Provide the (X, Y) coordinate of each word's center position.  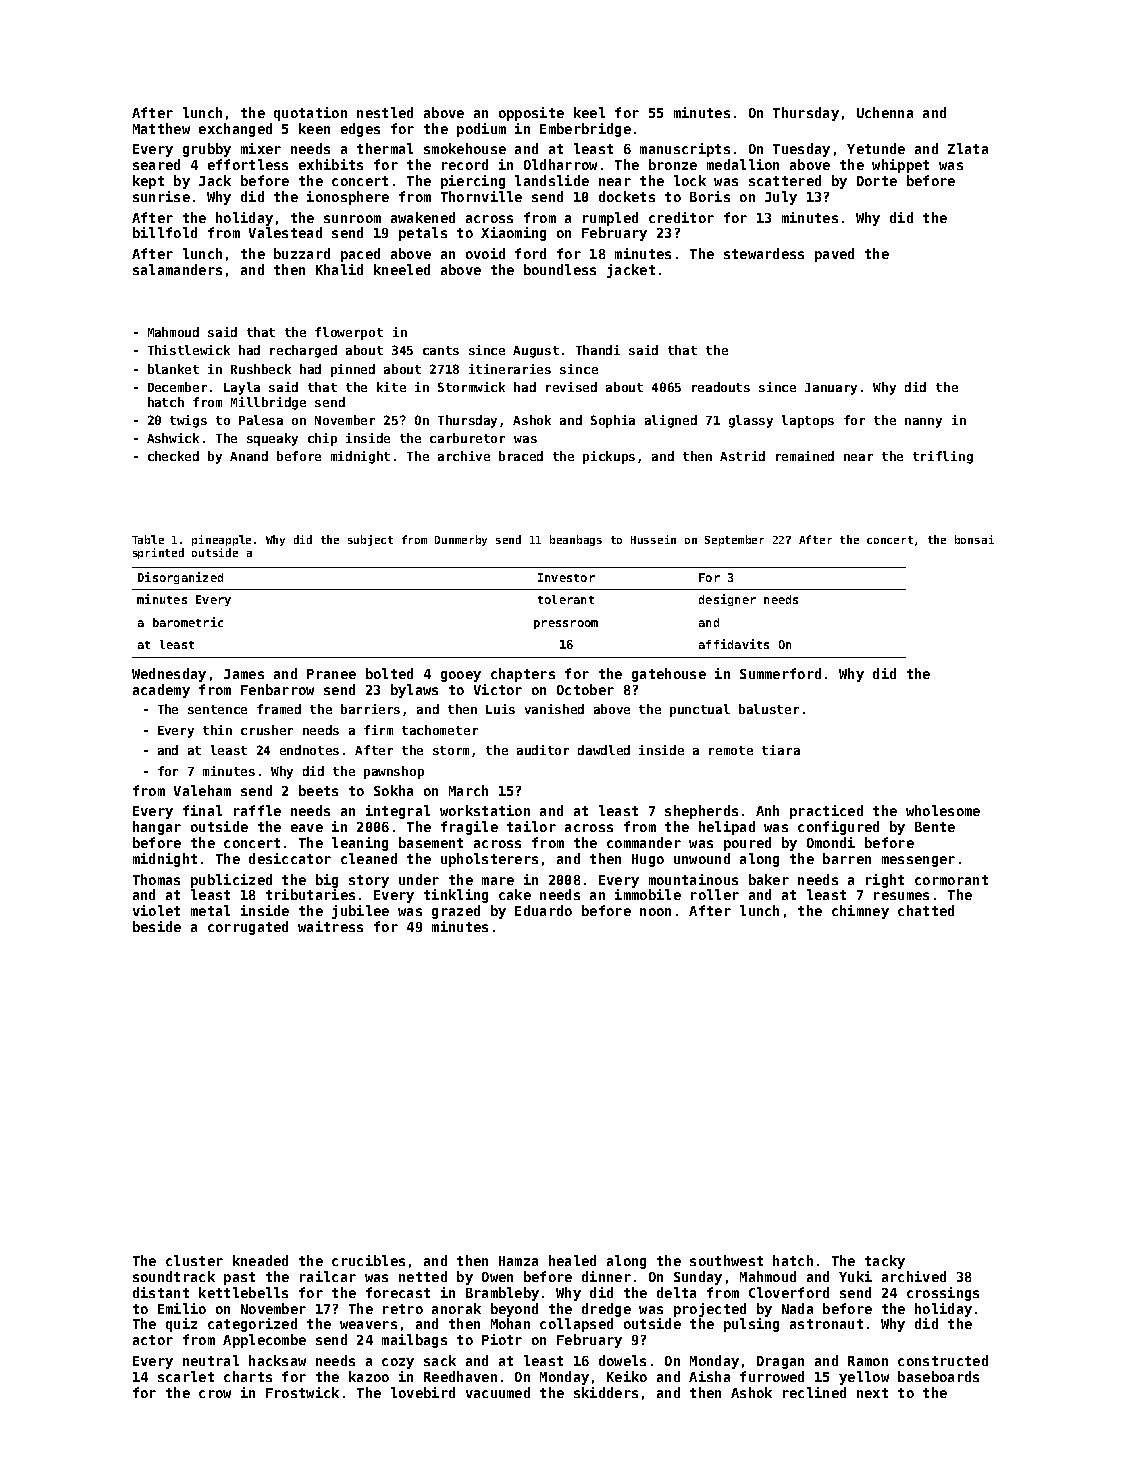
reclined (814, 1392)
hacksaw (277, 1360)
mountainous (693, 879)
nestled (385, 112)
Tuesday (801, 150)
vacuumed (498, 1392)
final (202, 810)
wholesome (943, 810)
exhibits (331, 164)
